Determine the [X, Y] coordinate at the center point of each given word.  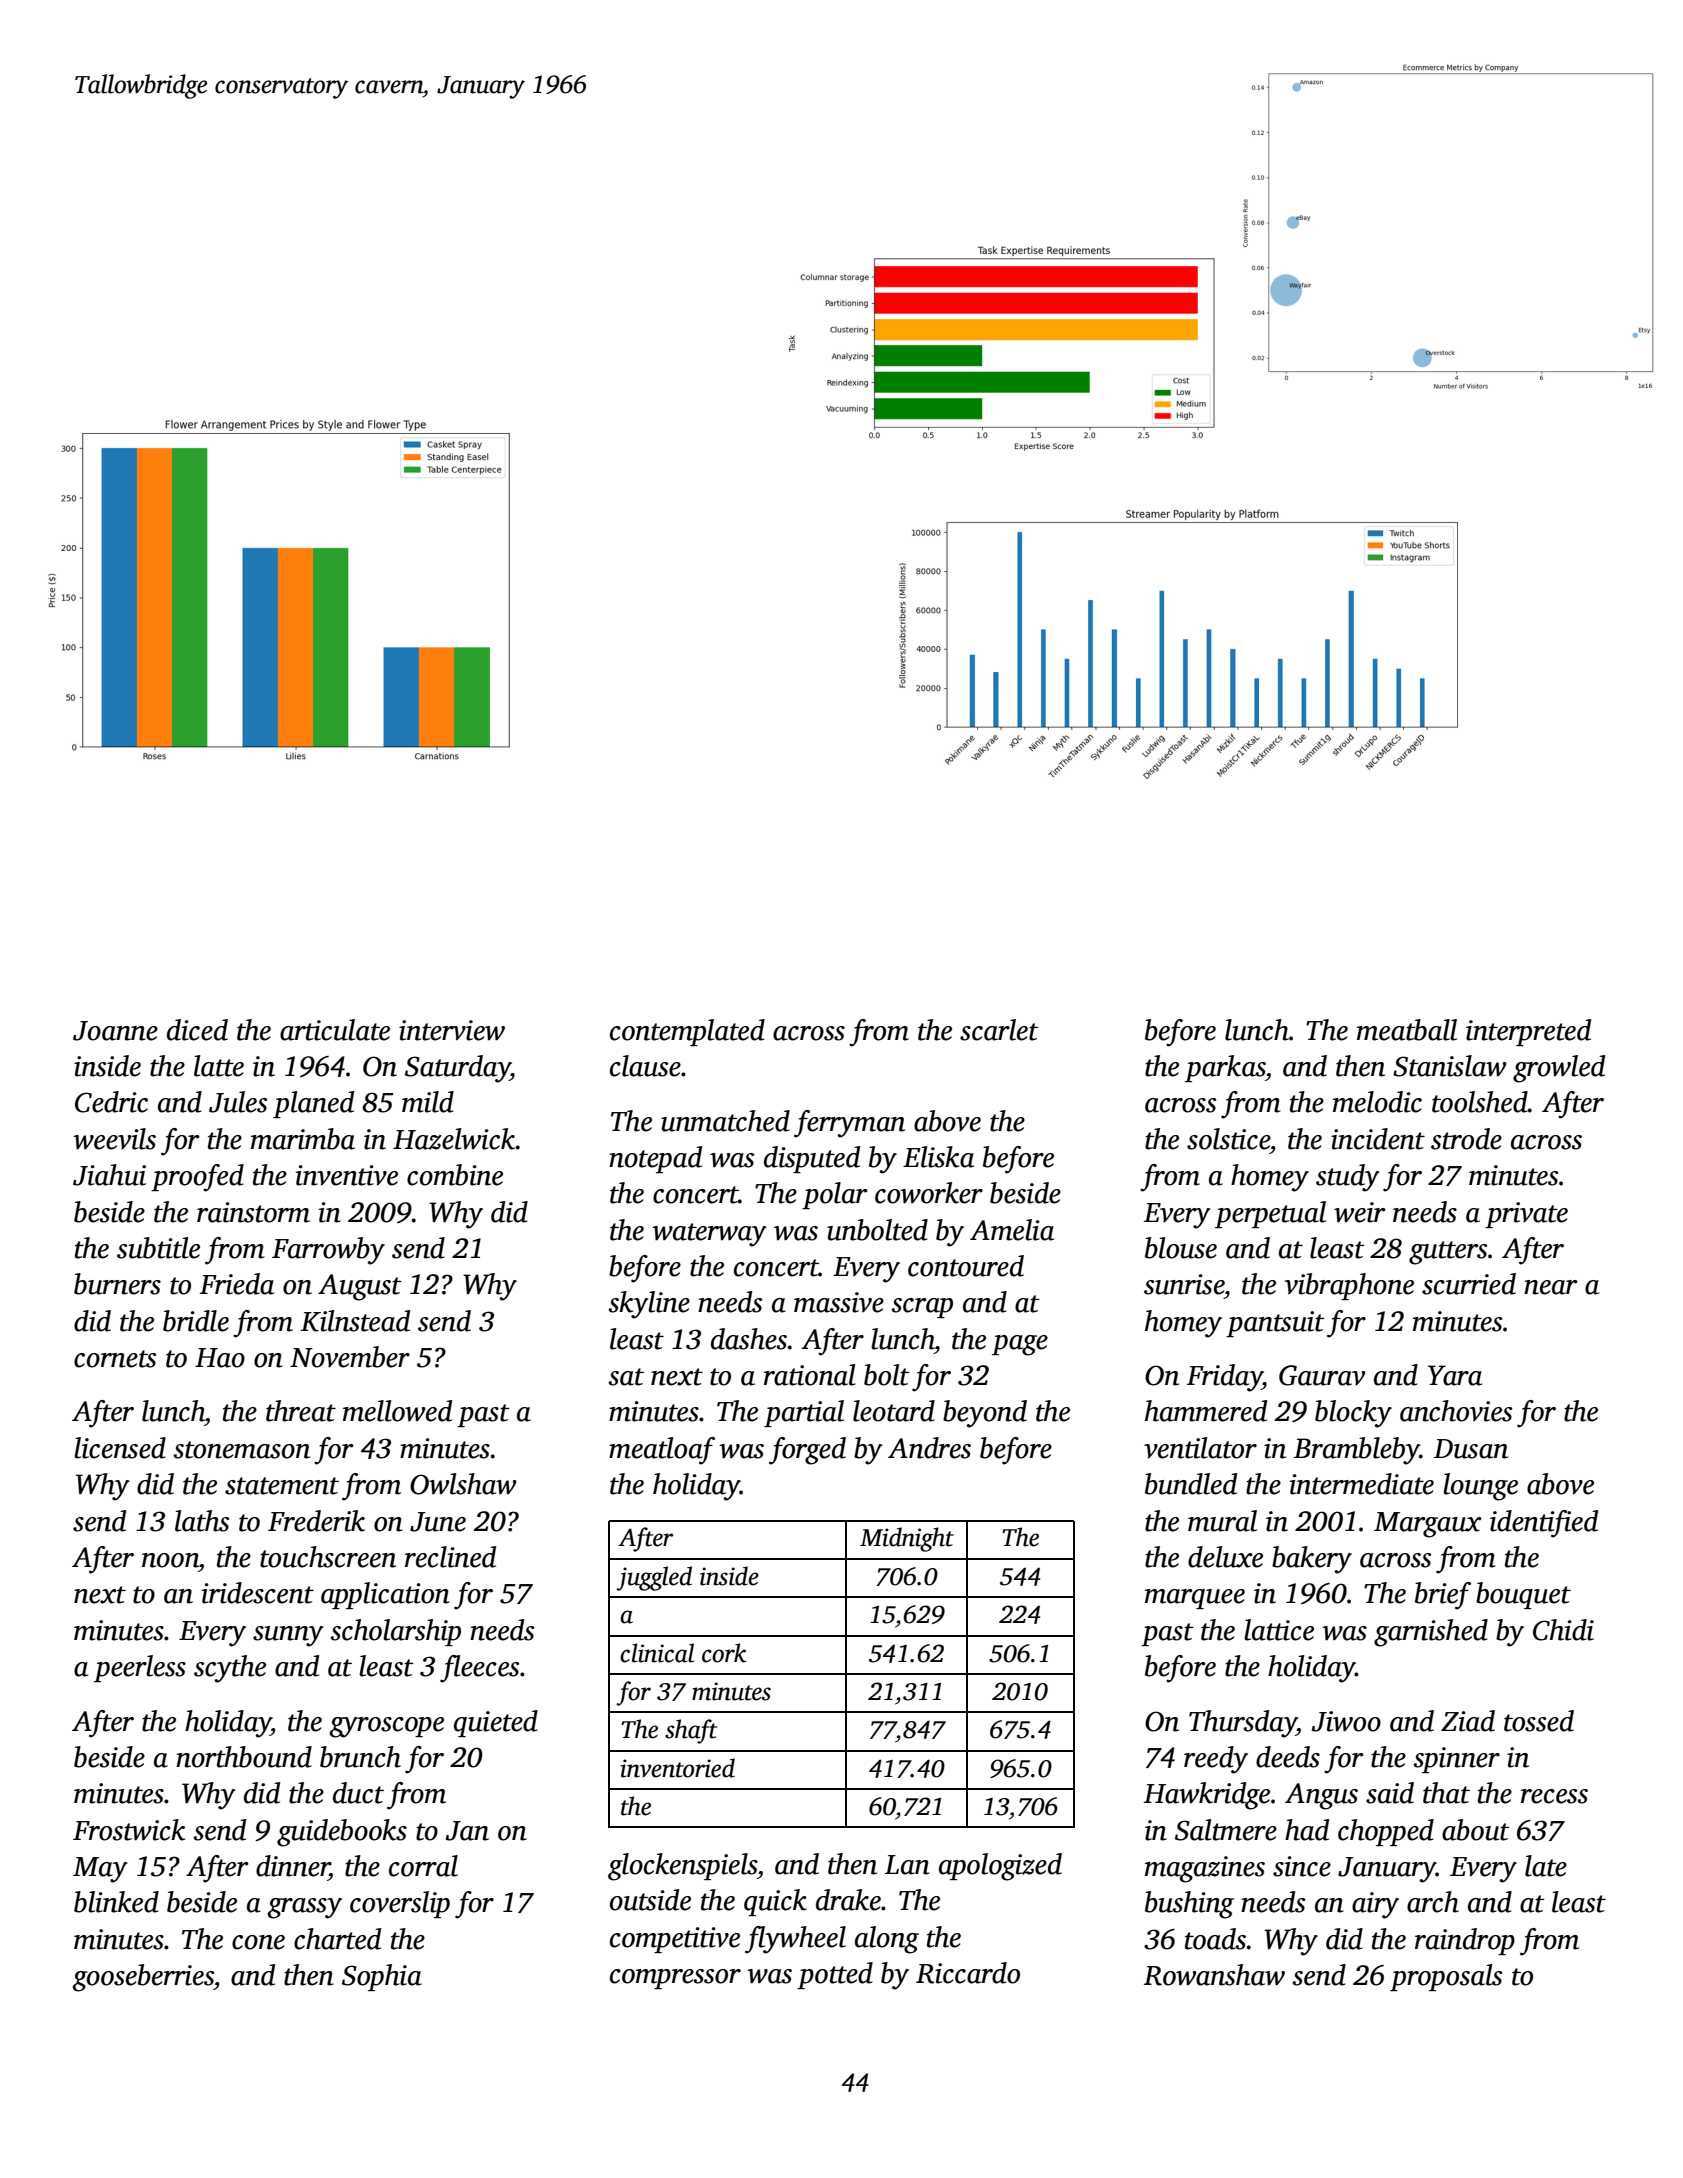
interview [452, 1030]
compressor [675, 1979]
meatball [1407, 1030]
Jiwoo [1346, 1721]
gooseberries [143, 1978]
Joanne [115, 1031]
